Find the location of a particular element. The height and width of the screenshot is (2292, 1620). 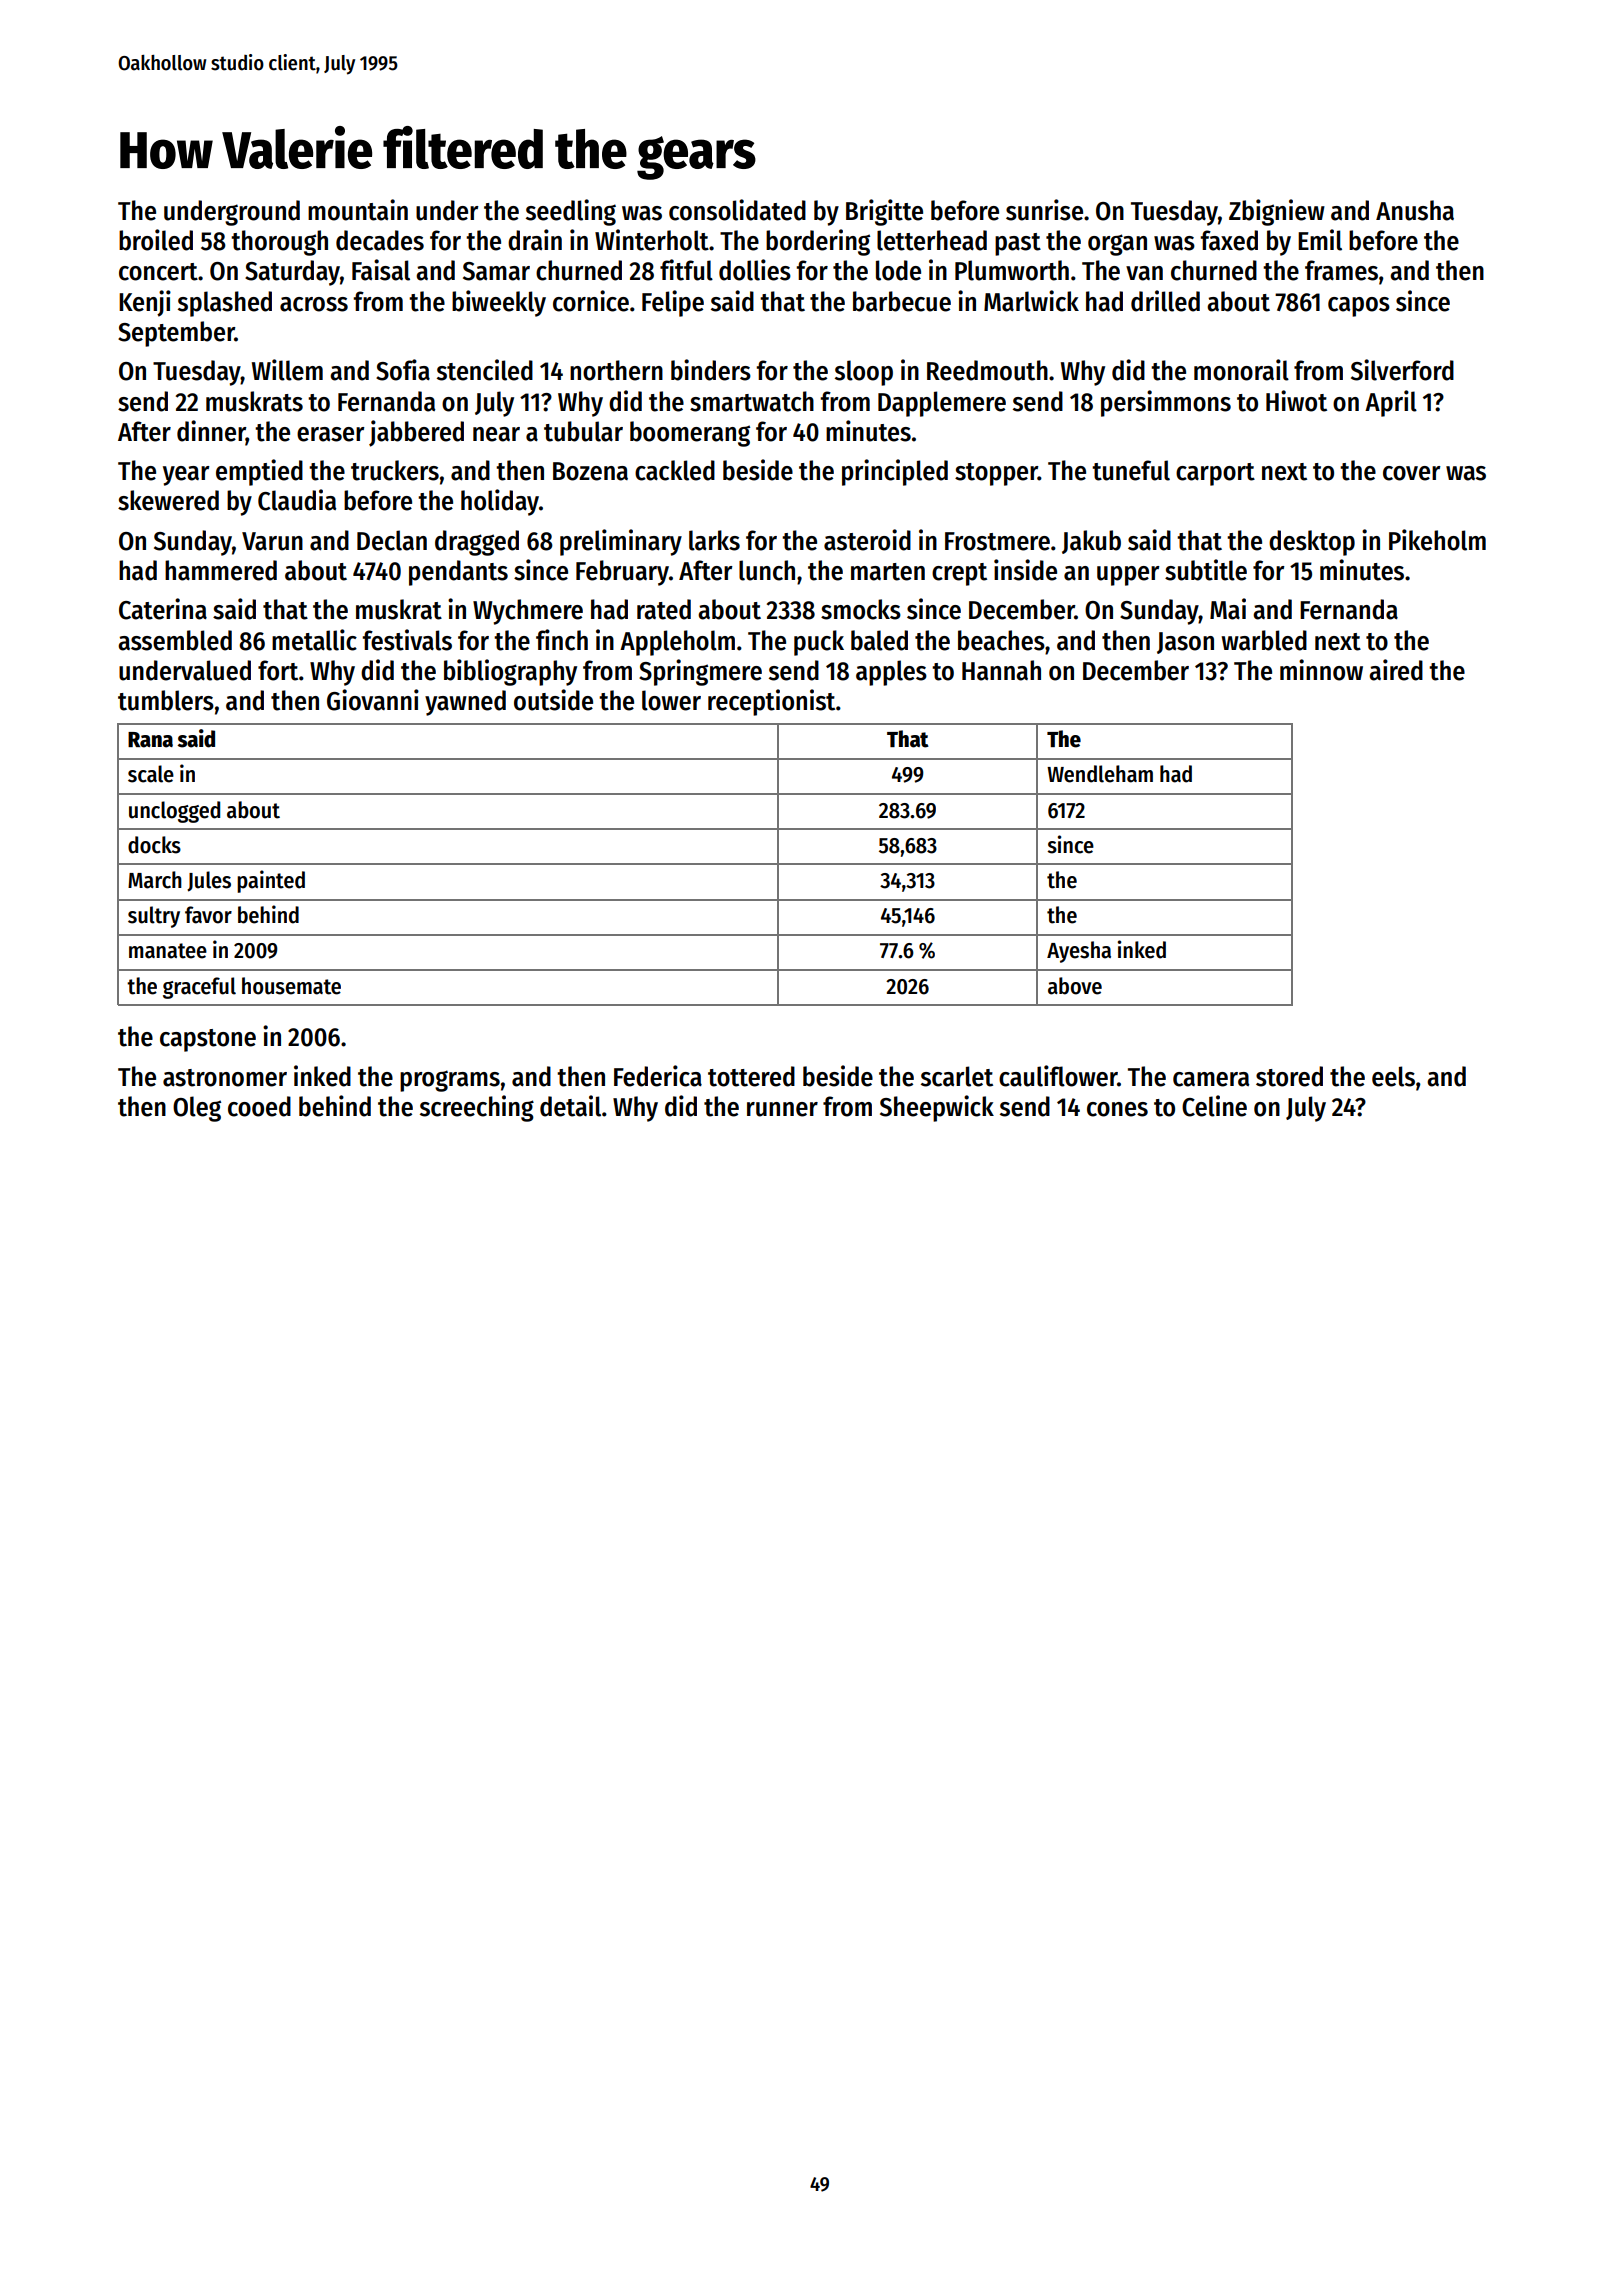

Wendleham is located at coordinates (1100, 774).
